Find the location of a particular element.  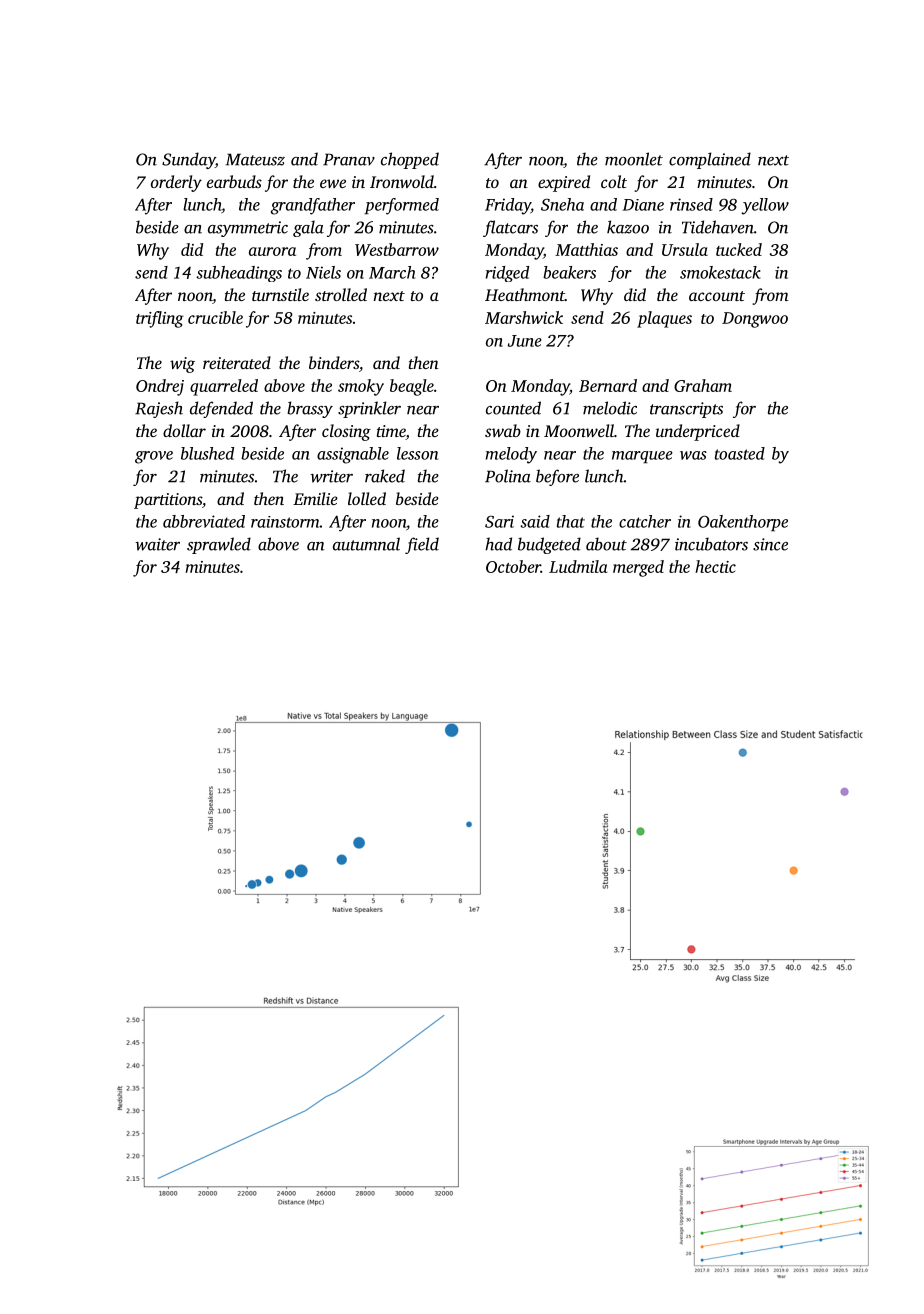

orderly is located at coordinates (176, 183).
